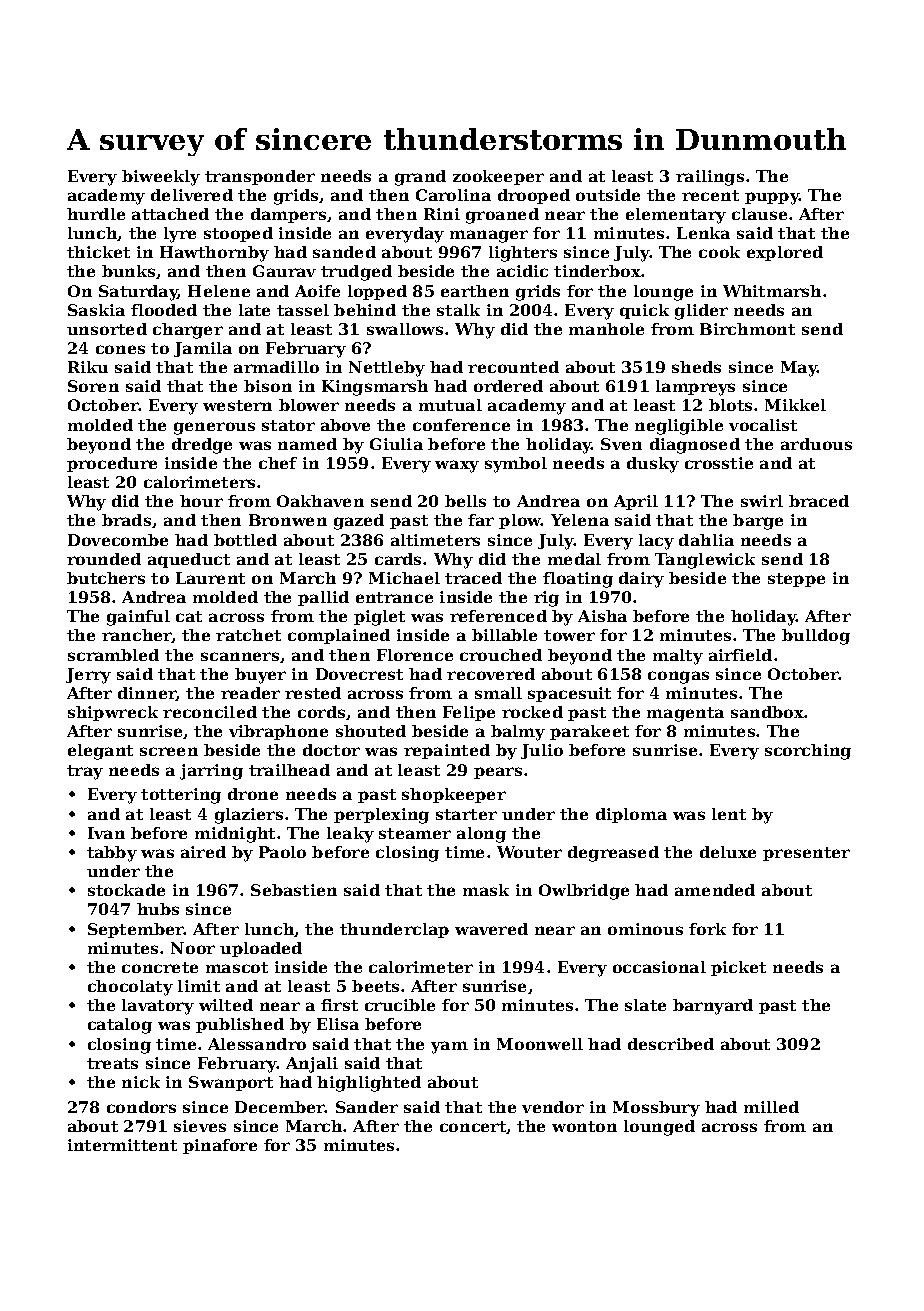 The height and width of the document is (1311, 924). Describe the element at coordinates (729, 814) in the document. I see `lent` at that location.
